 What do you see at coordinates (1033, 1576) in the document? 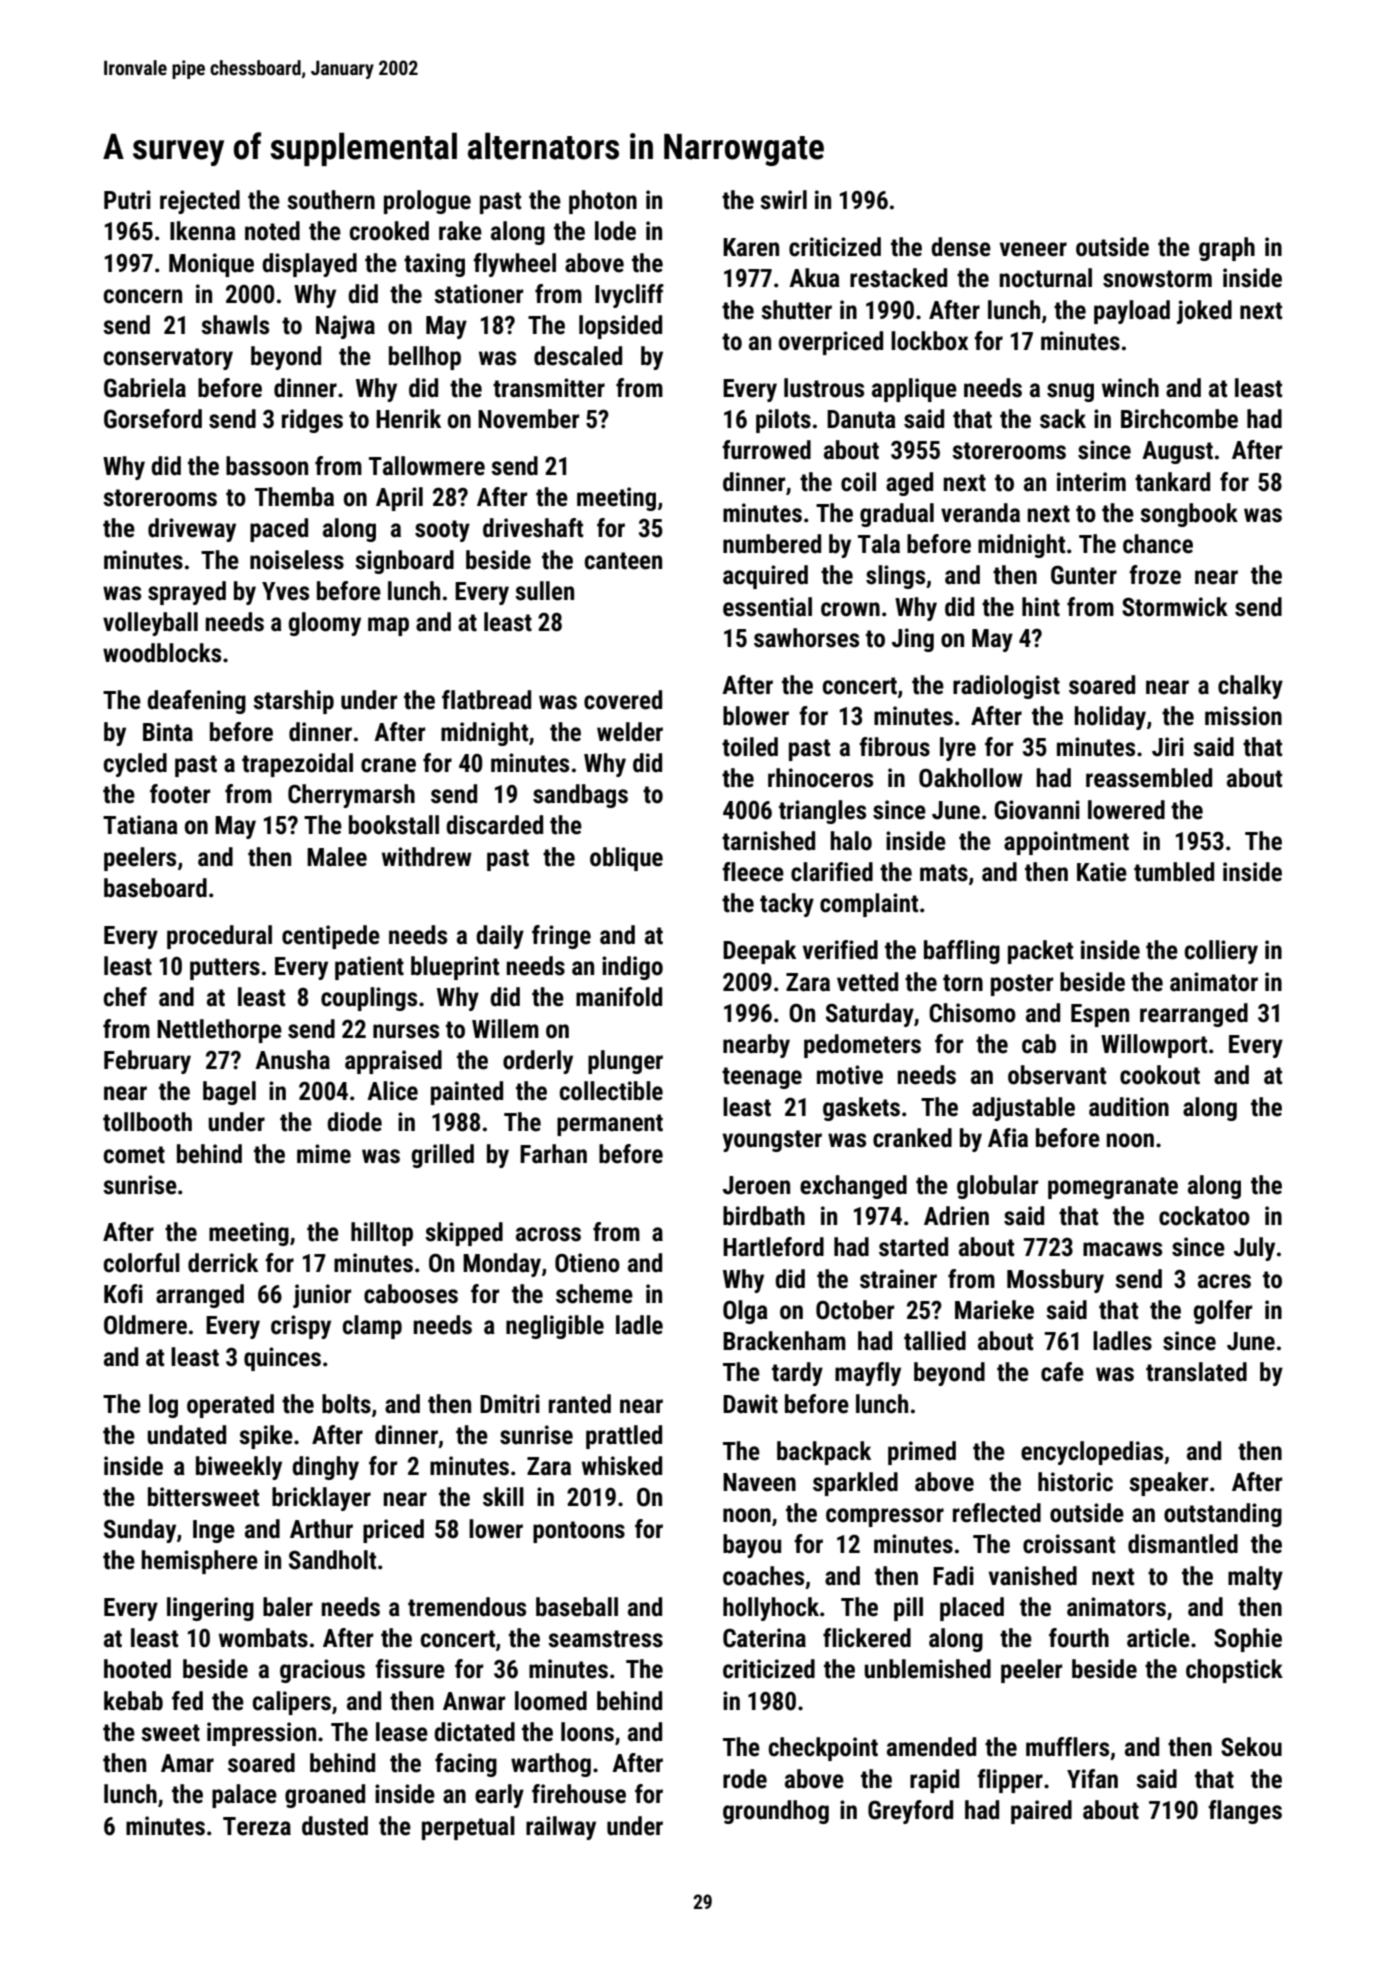
I see `vanished` at bounding box center [1033, 1576].
